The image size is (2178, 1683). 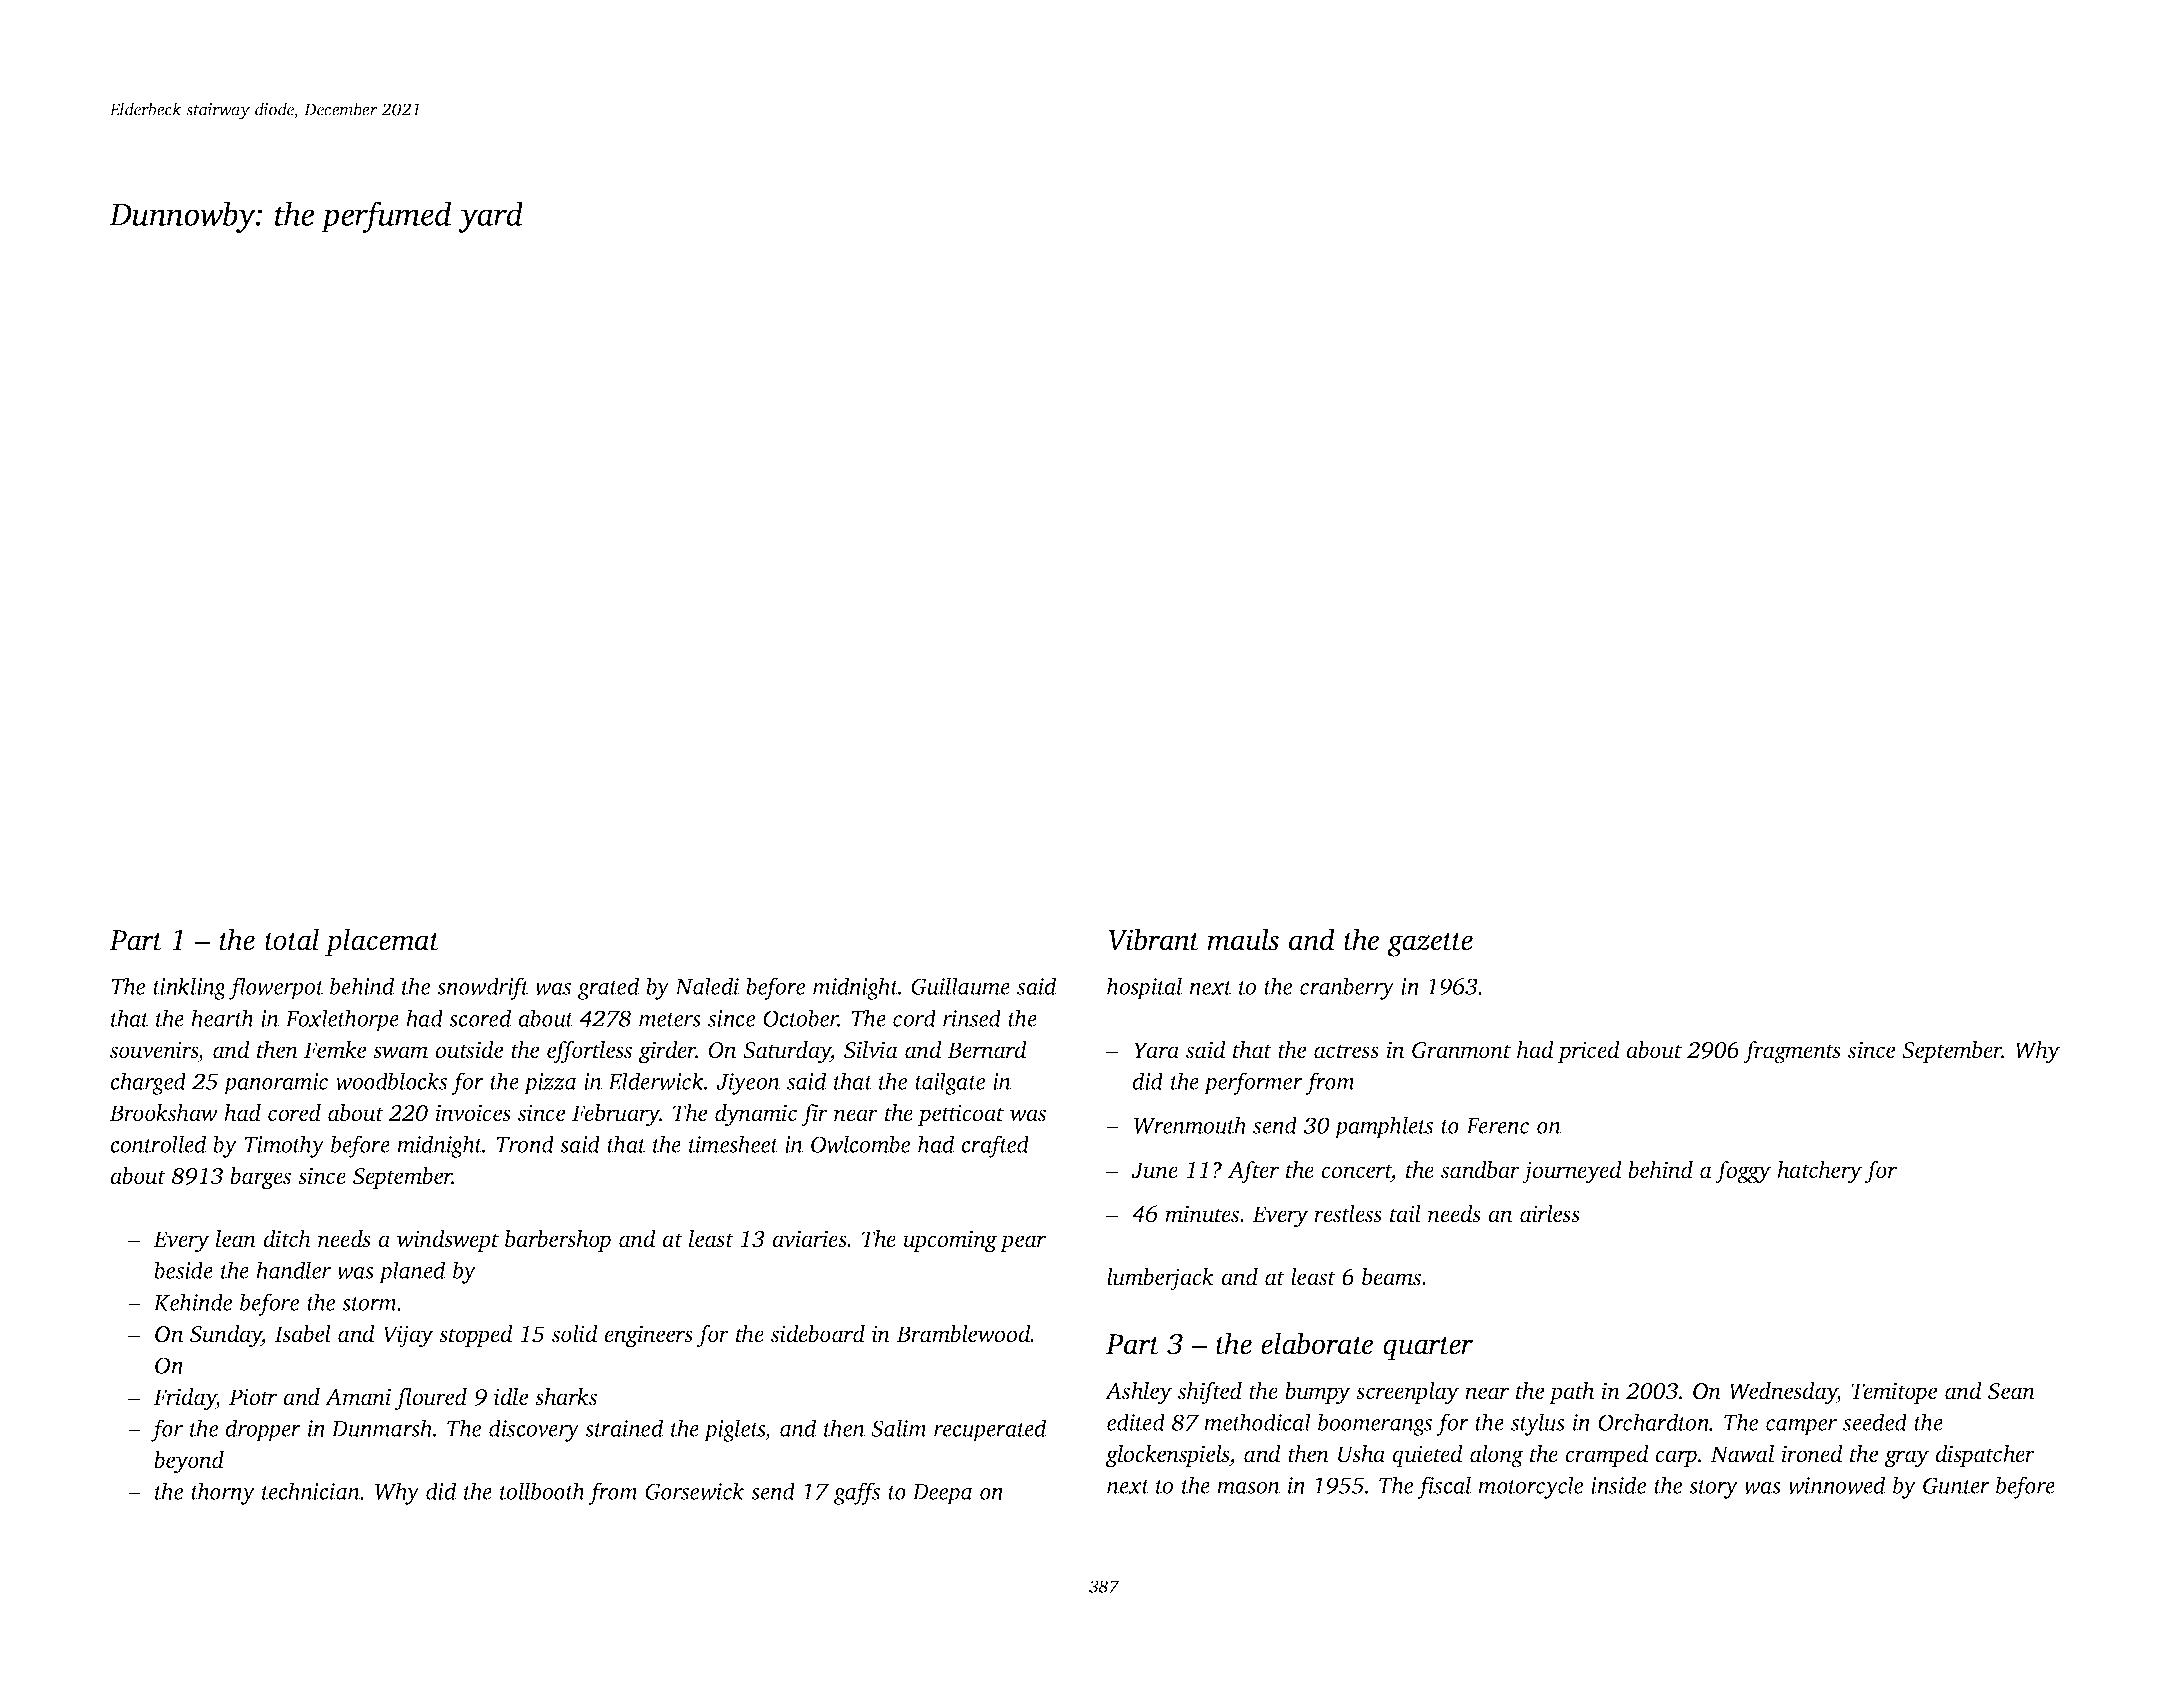 What do you see at coordinates (616, 1115) in the screenshot?
I see `February` at bounding box center [616, 1115].
